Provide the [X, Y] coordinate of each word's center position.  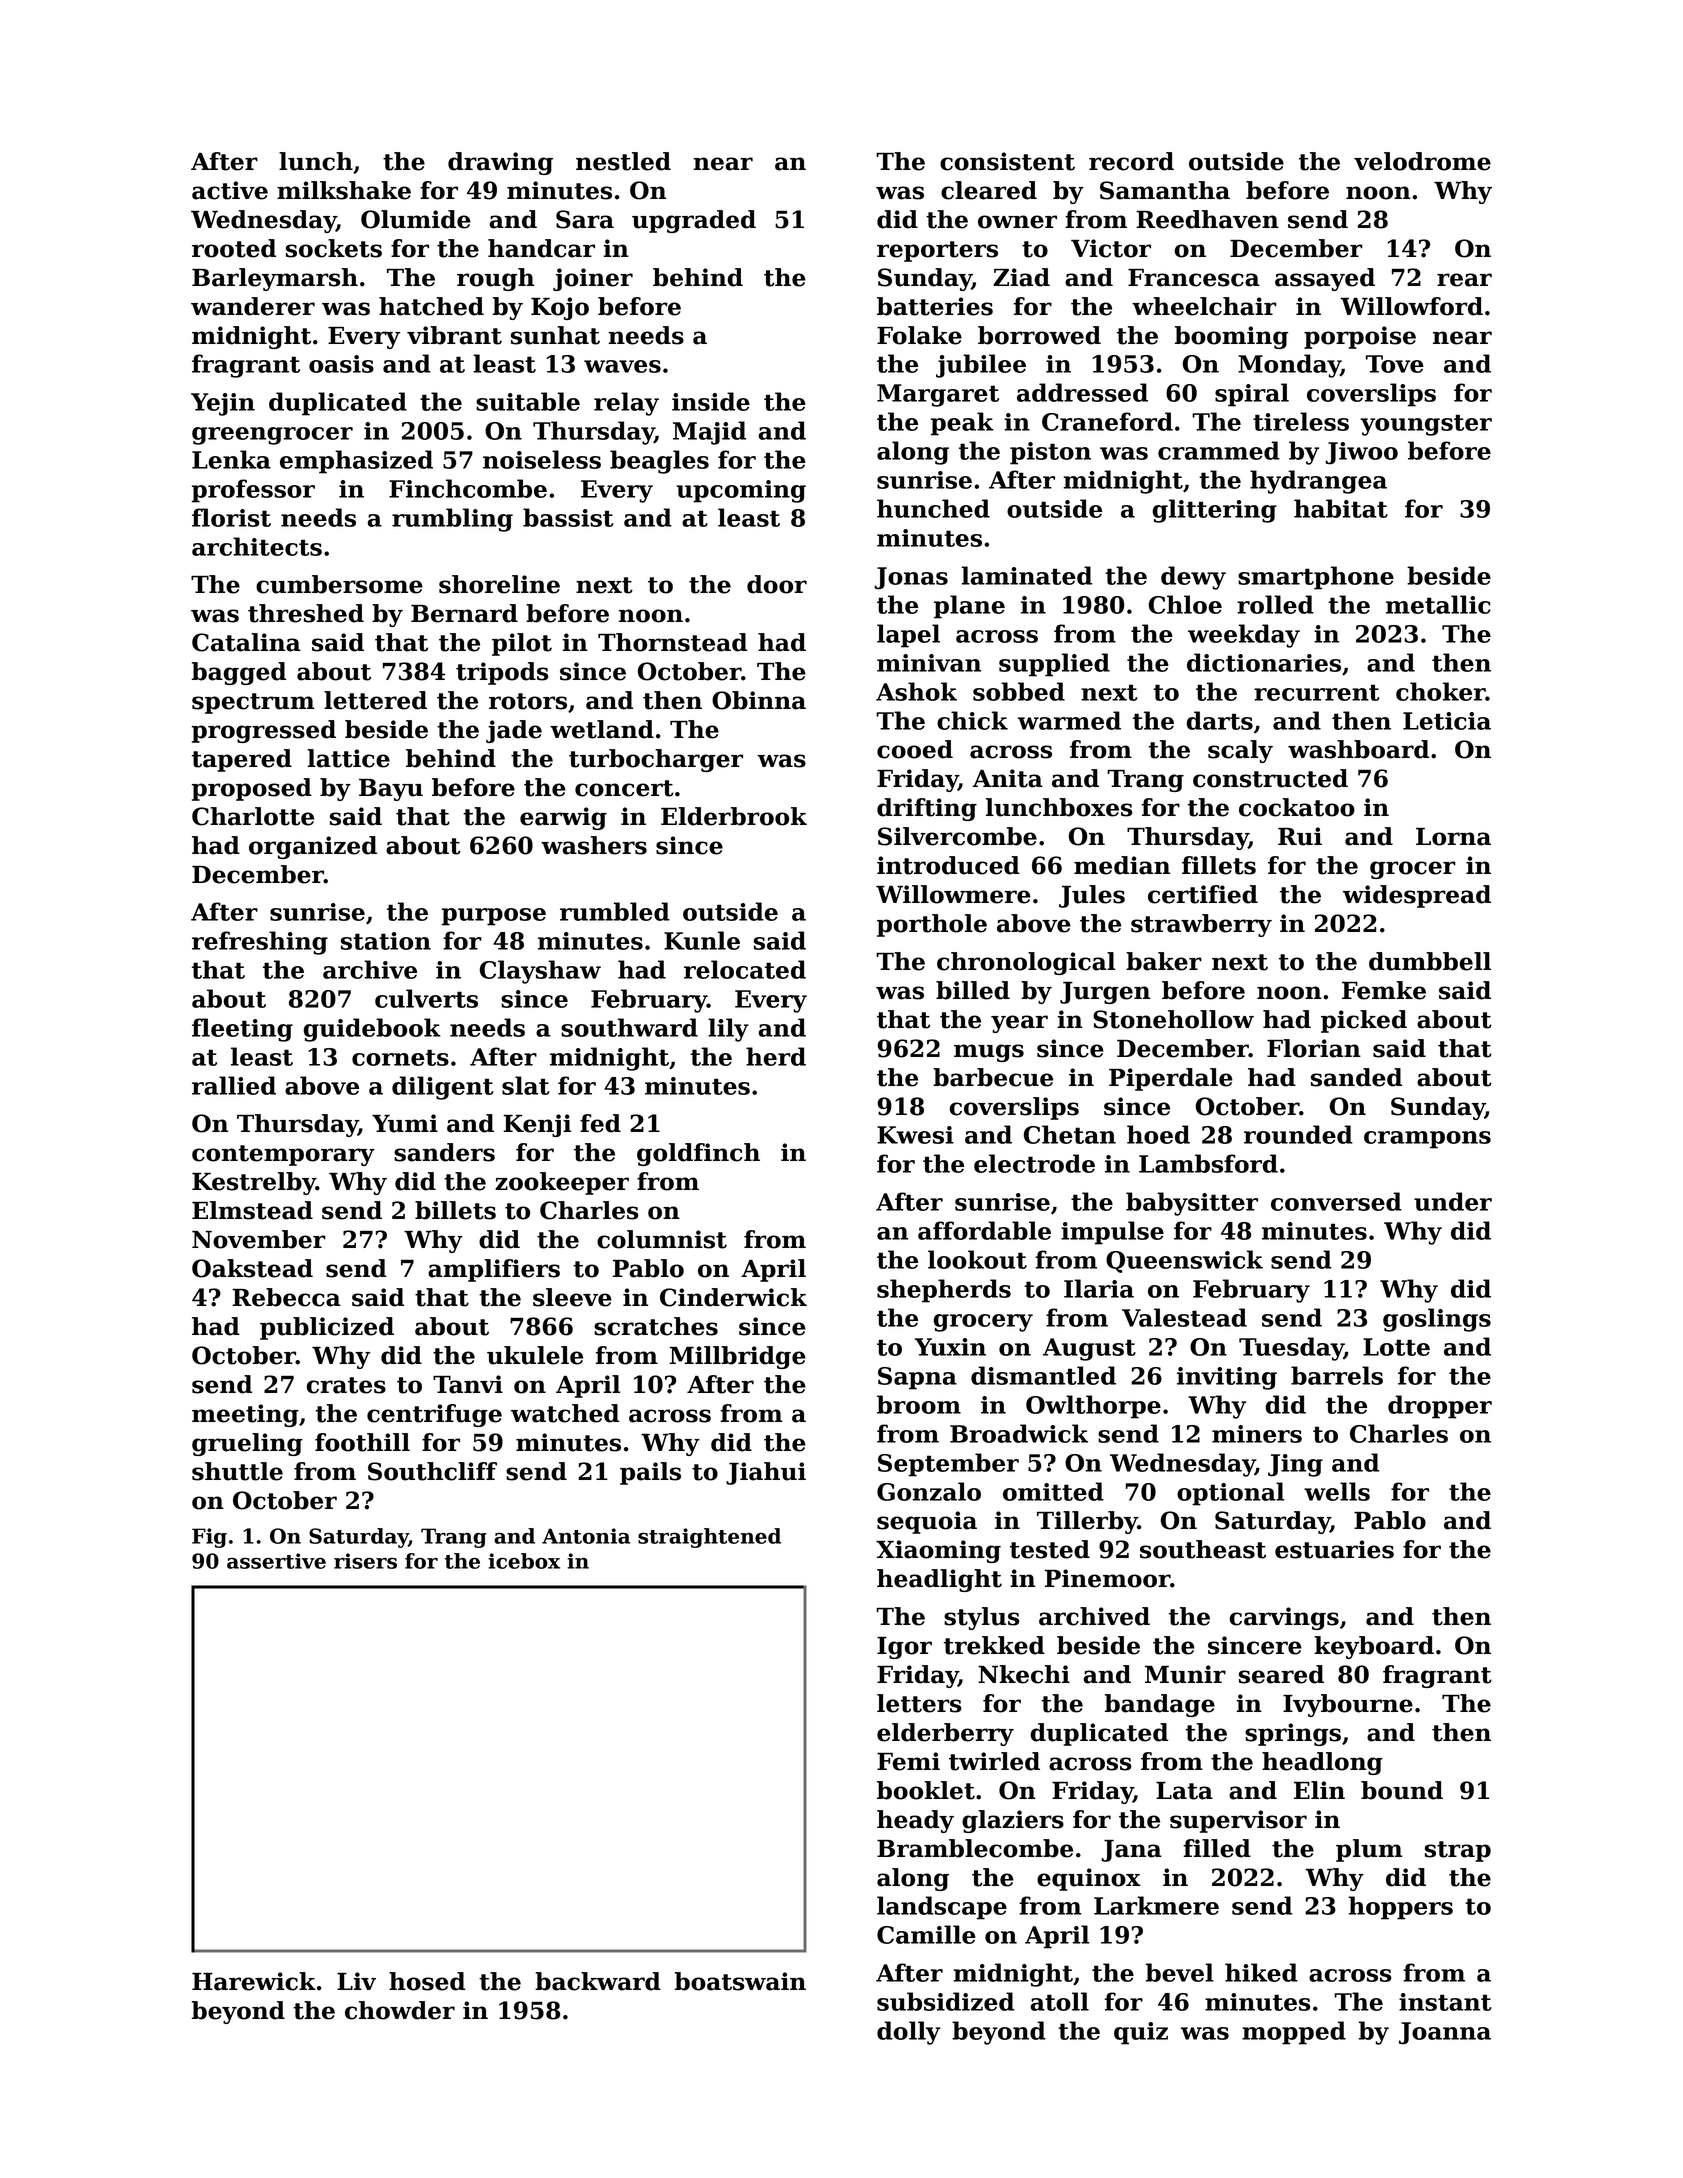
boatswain [740, 1981]
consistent [1007, 161]
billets [455, 1210]
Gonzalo [929, 1491]
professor [253, 491]
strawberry [1201, 925]
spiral [1252, 395]
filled [1217, 1848]
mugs [989, 1053]
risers [365, 1561]
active [230, 190]
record [1131, 161]
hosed [427, 1981]
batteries [935, 306]
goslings [1437, 1320]
